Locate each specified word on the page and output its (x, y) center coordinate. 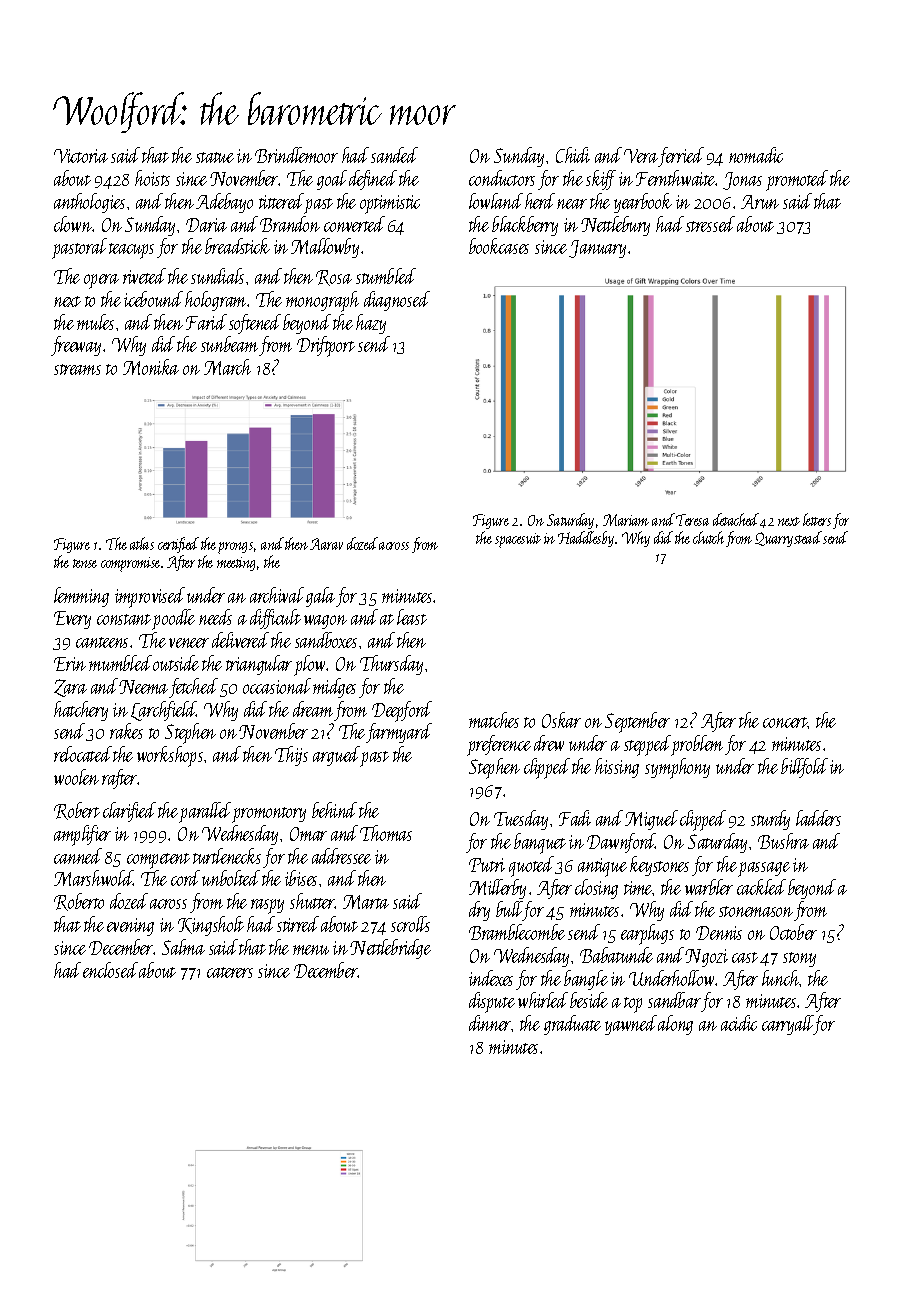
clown (73, 224)
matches (494, 720)
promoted (797, 180)
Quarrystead (788, 539)
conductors (502, 178)
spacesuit (518, 540)
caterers (230, 972)
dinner (490, 1023)
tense (85, 563)
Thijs (291, 756)
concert (785, 722)
